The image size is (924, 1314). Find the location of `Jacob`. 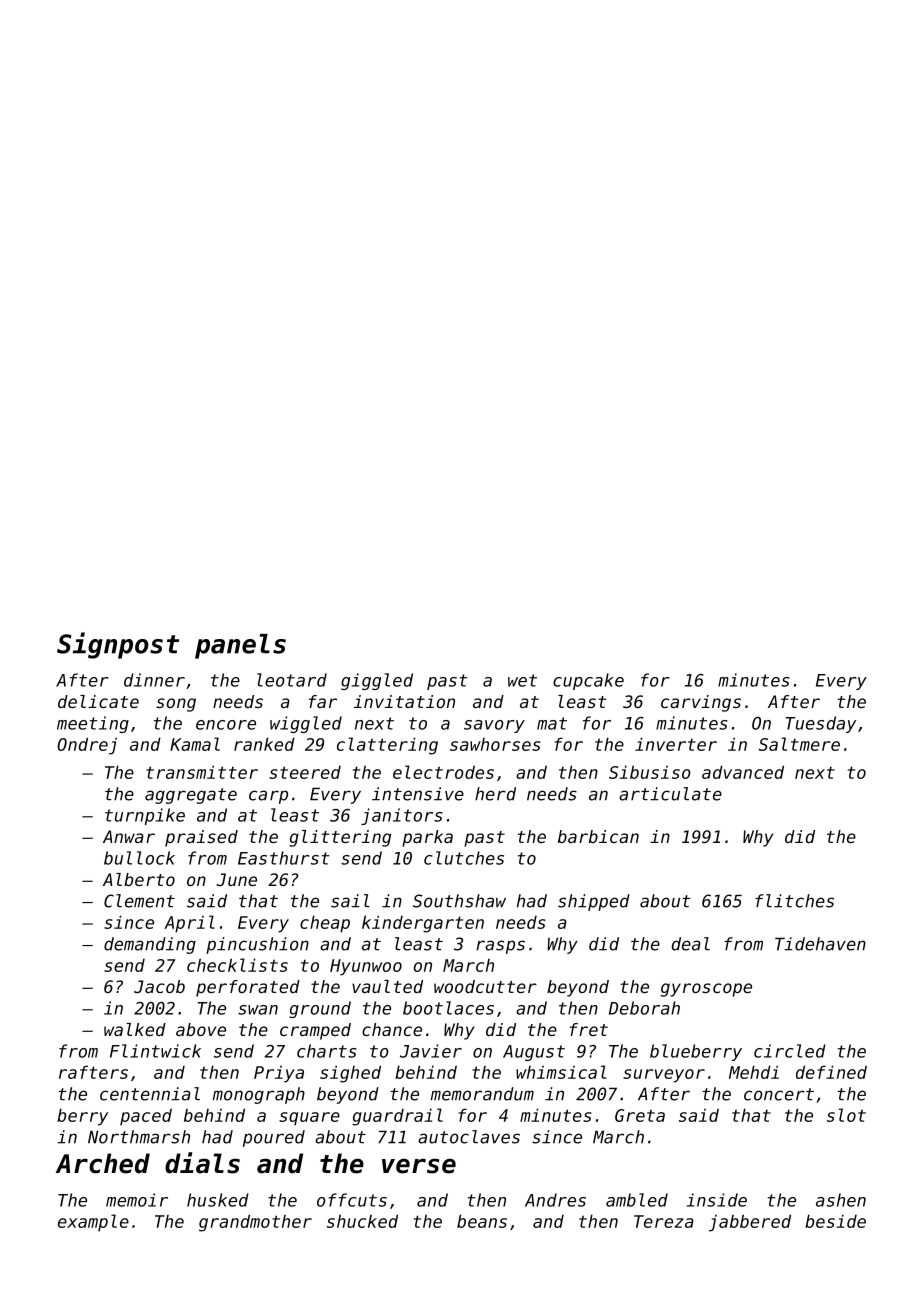

Jacob is located at coordinates (159, 986).
